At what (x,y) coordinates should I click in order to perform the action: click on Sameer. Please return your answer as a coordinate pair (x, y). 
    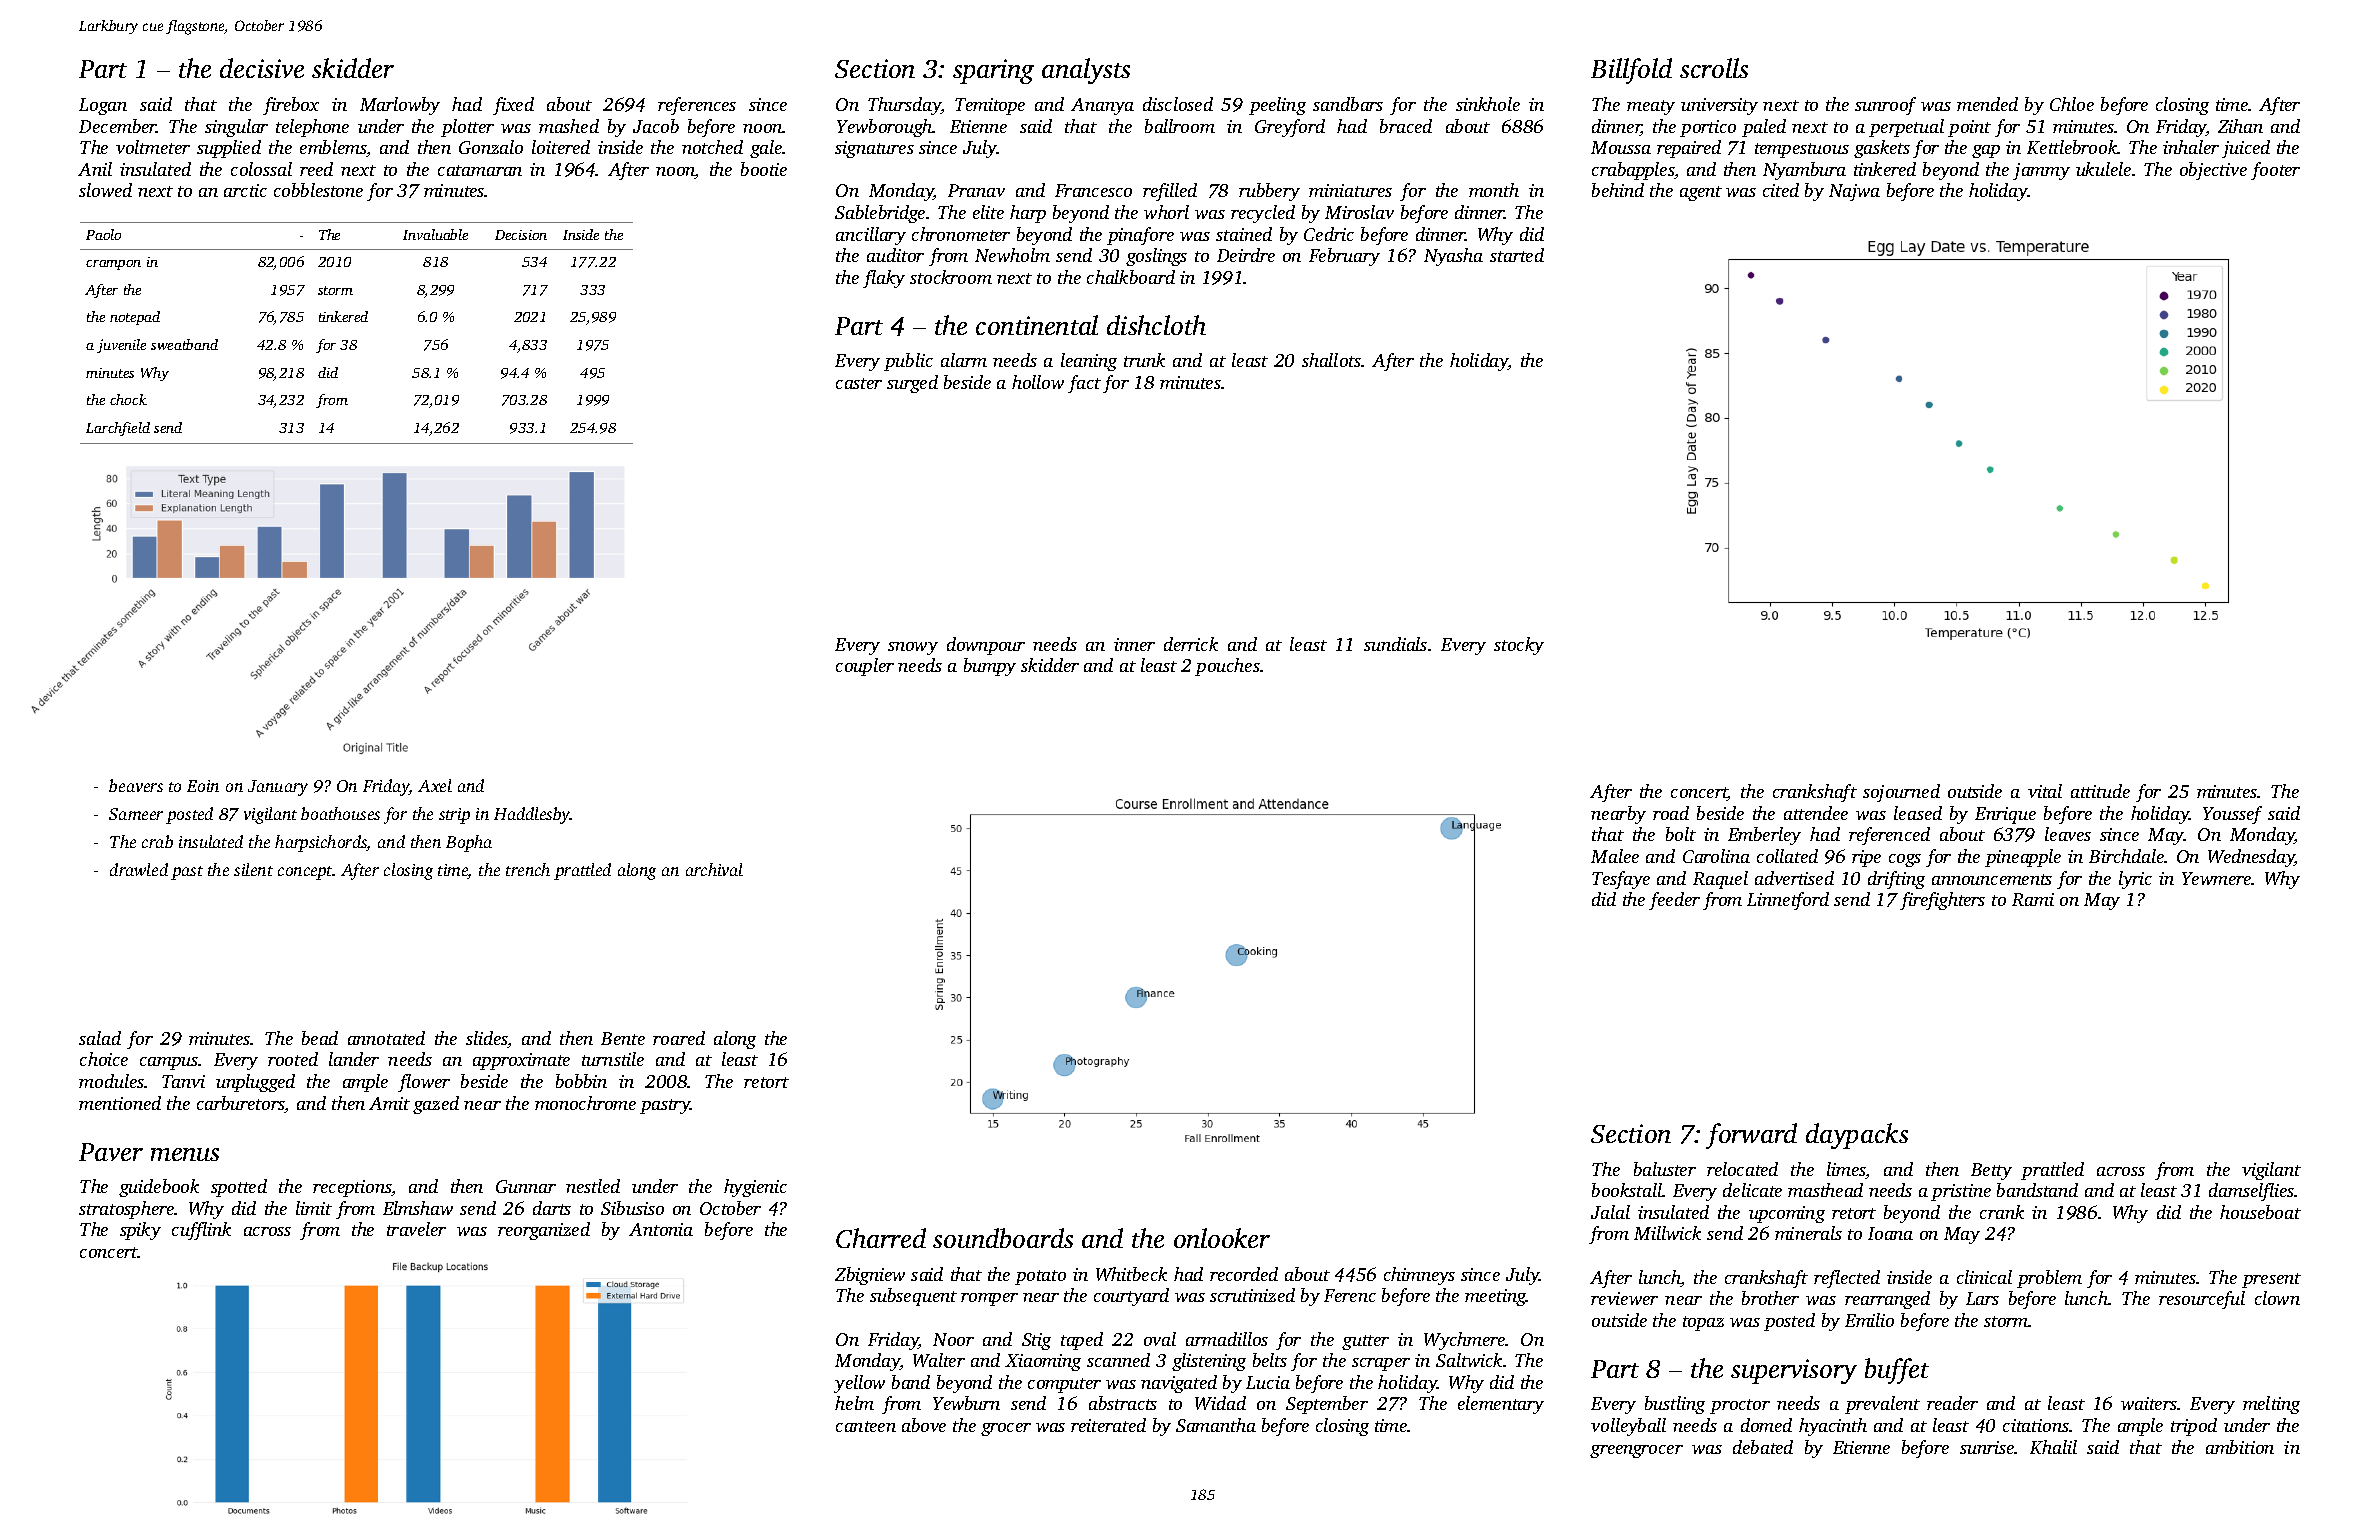
    Looking at the image, I should click on (136, 814).
